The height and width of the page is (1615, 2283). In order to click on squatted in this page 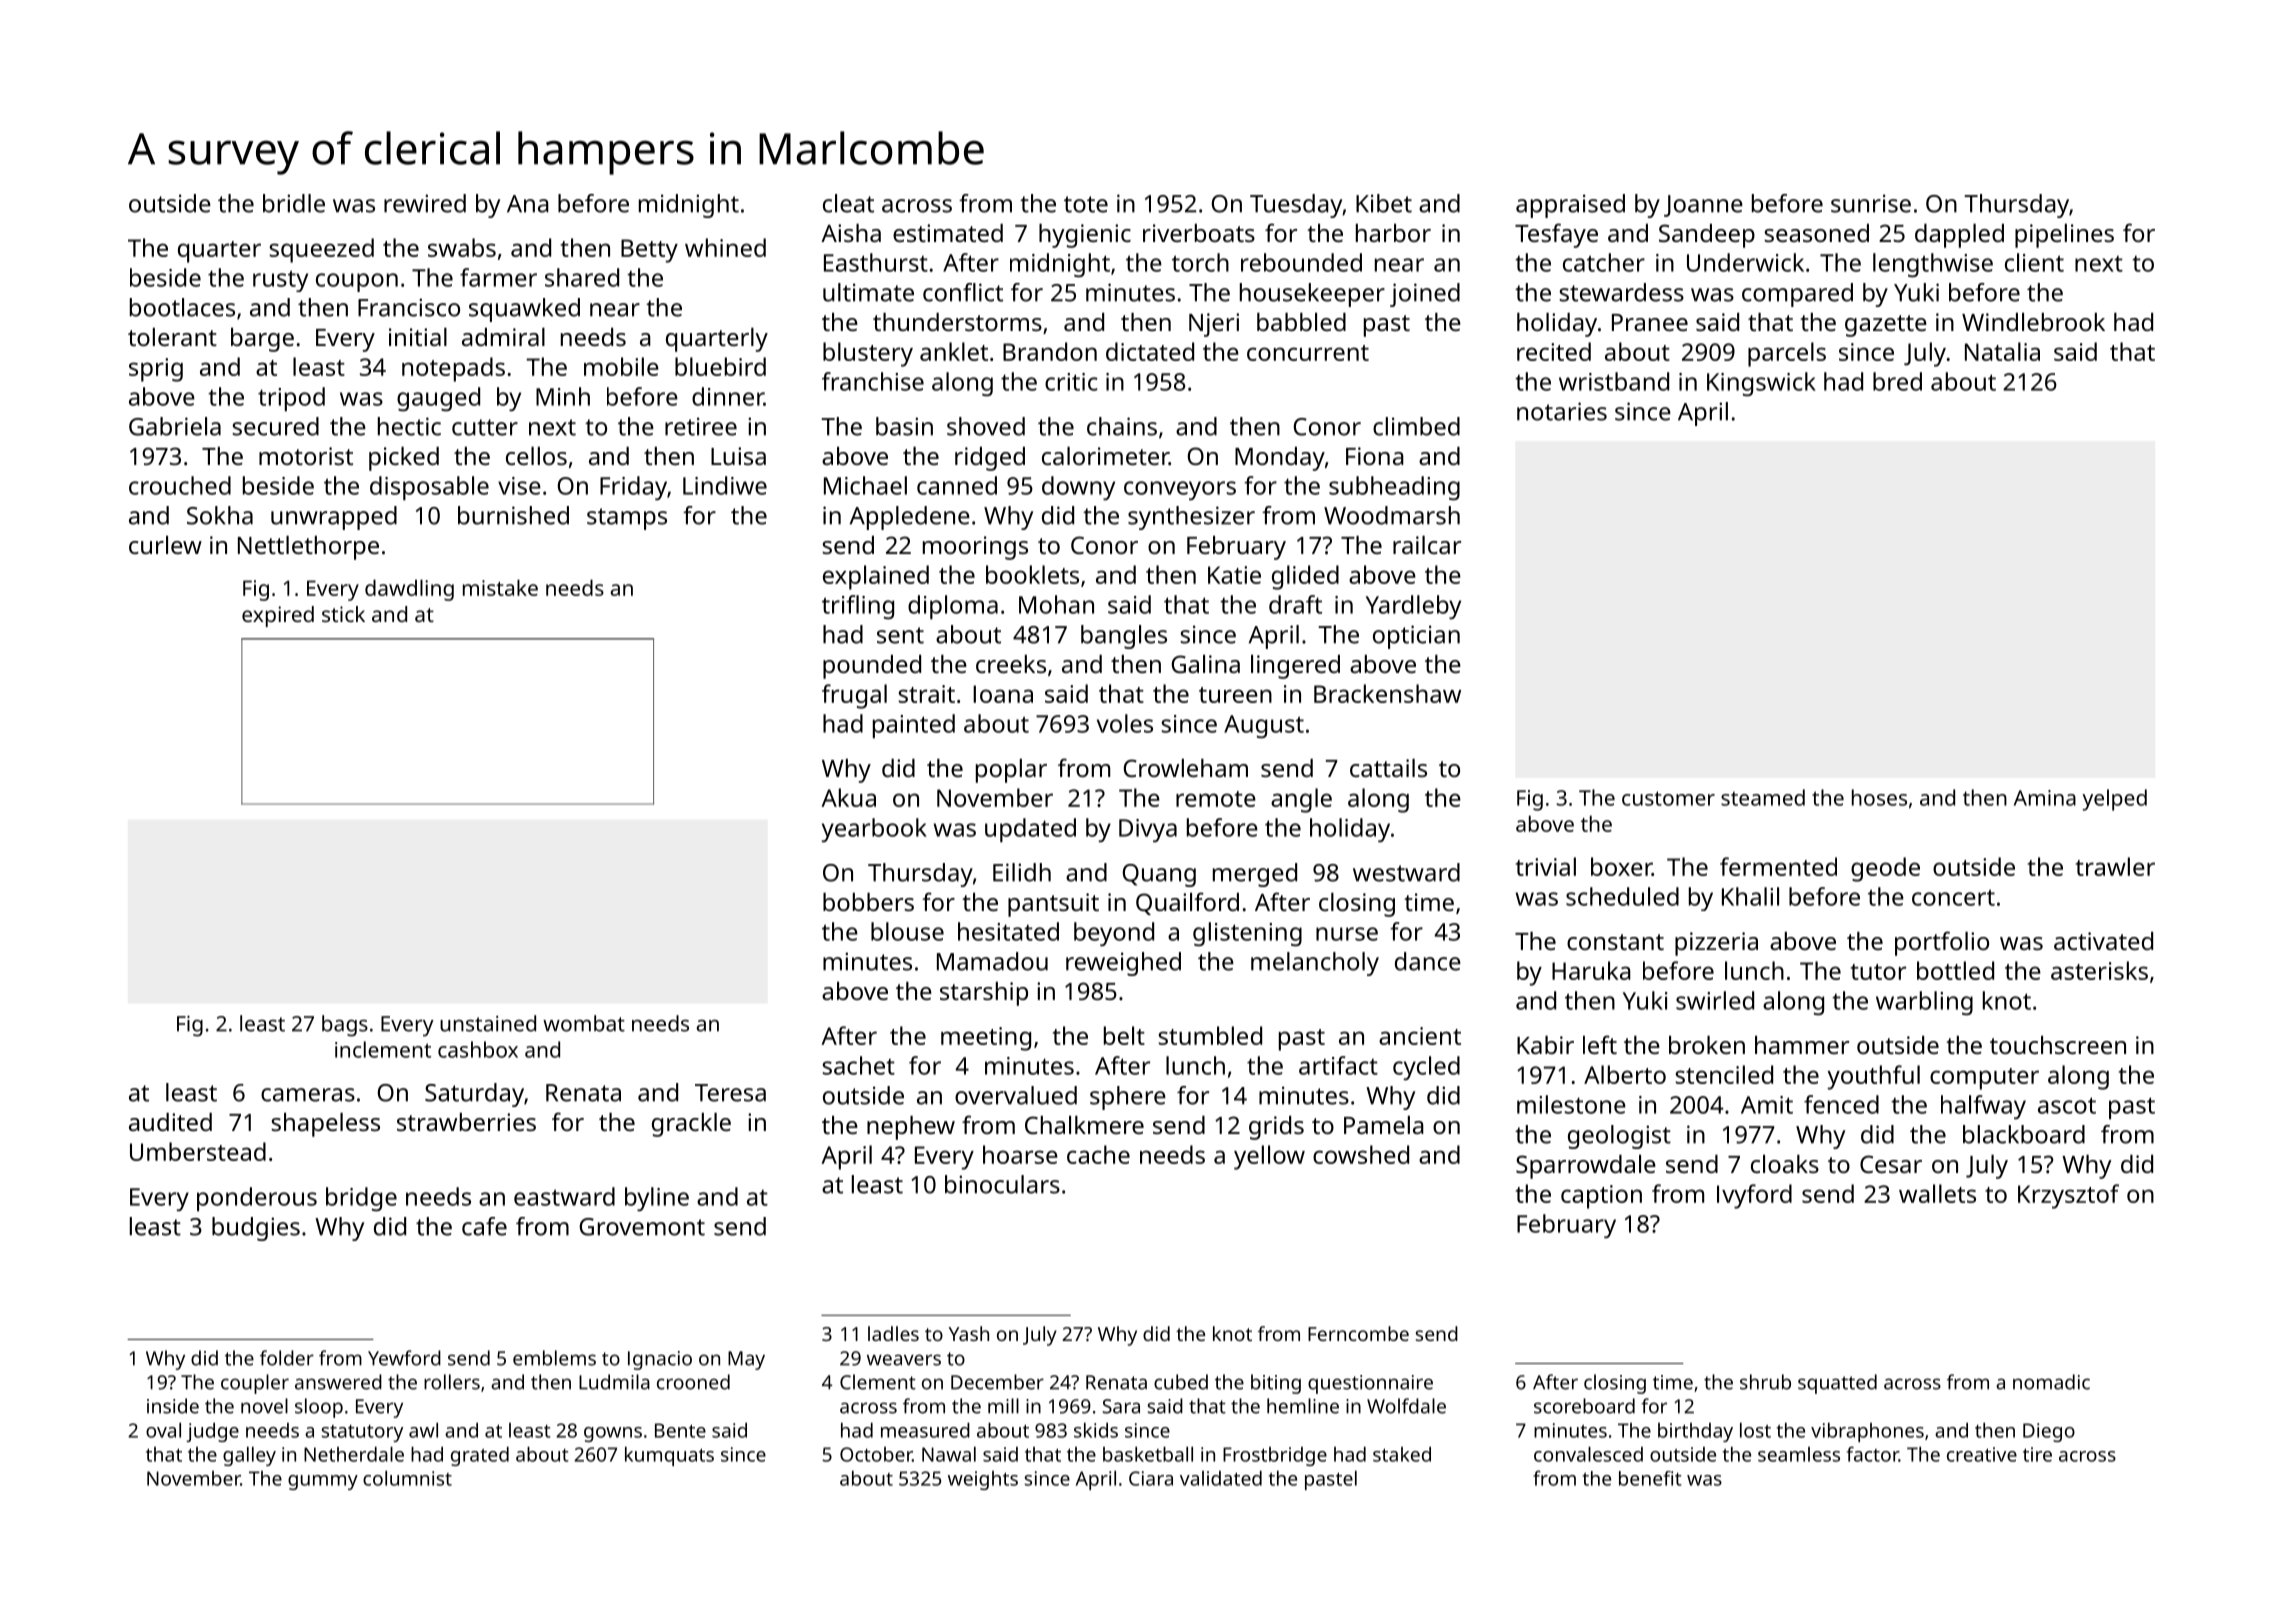, I will do `click(1837, 1384)`.
